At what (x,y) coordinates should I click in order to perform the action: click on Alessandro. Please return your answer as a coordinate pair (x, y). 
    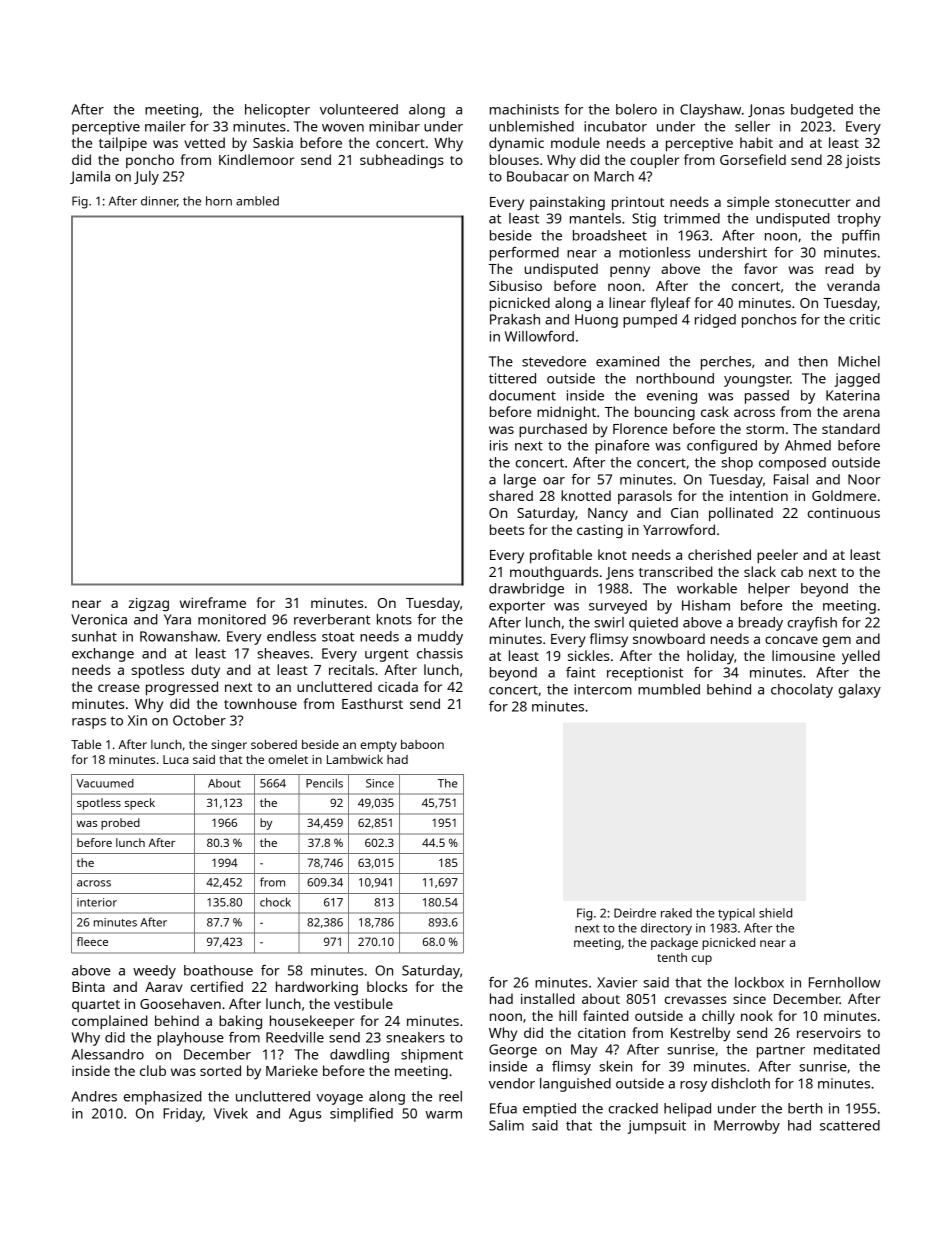
    Looking at the image, I should click on (107, 1054).
